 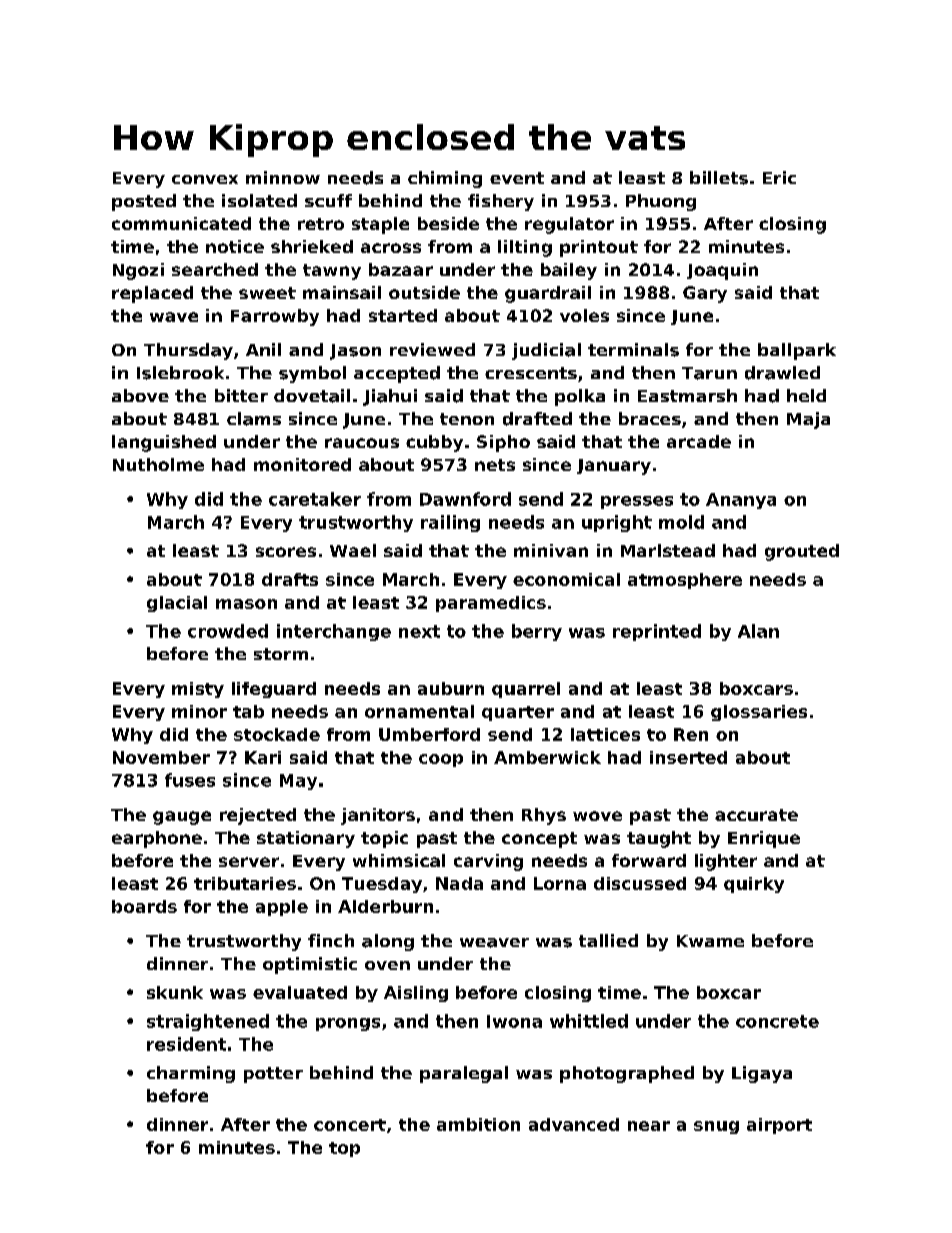 What do you see at coordinates (283, 177) in the image?
I see `minnow` at bounding box center [283, 177].
